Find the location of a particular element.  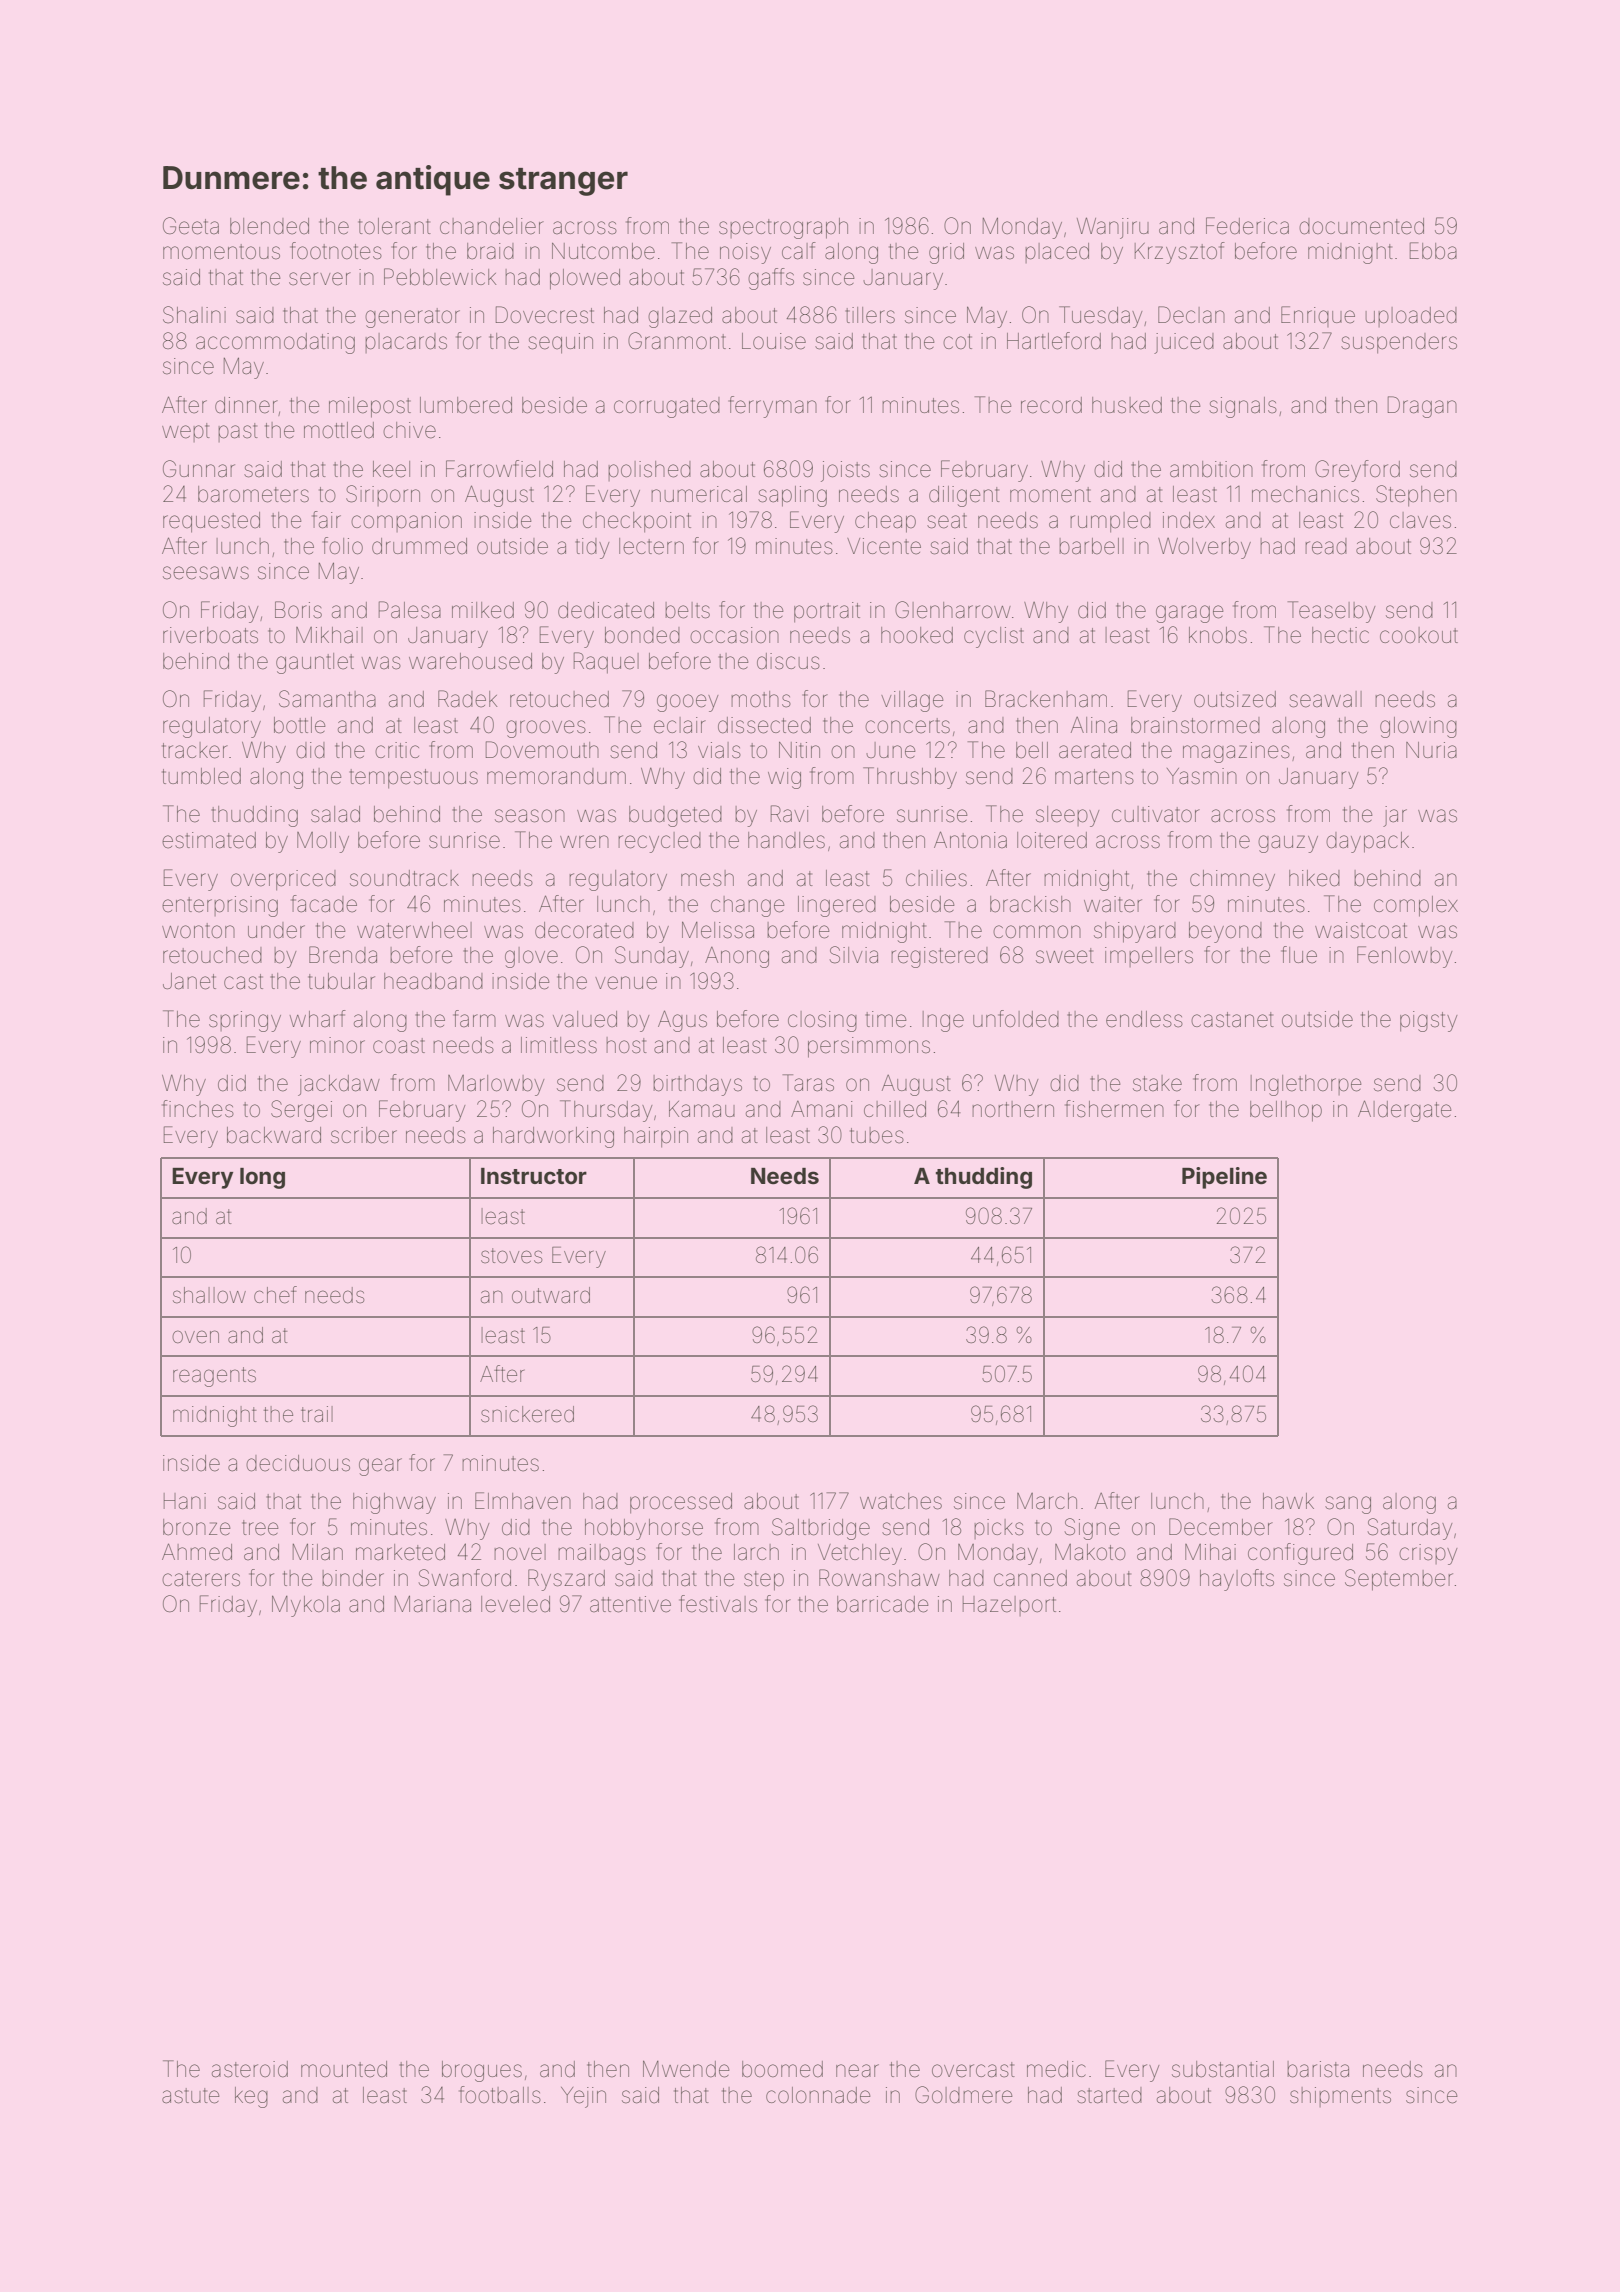

colonnade is located at coordinates (818, 2095).
